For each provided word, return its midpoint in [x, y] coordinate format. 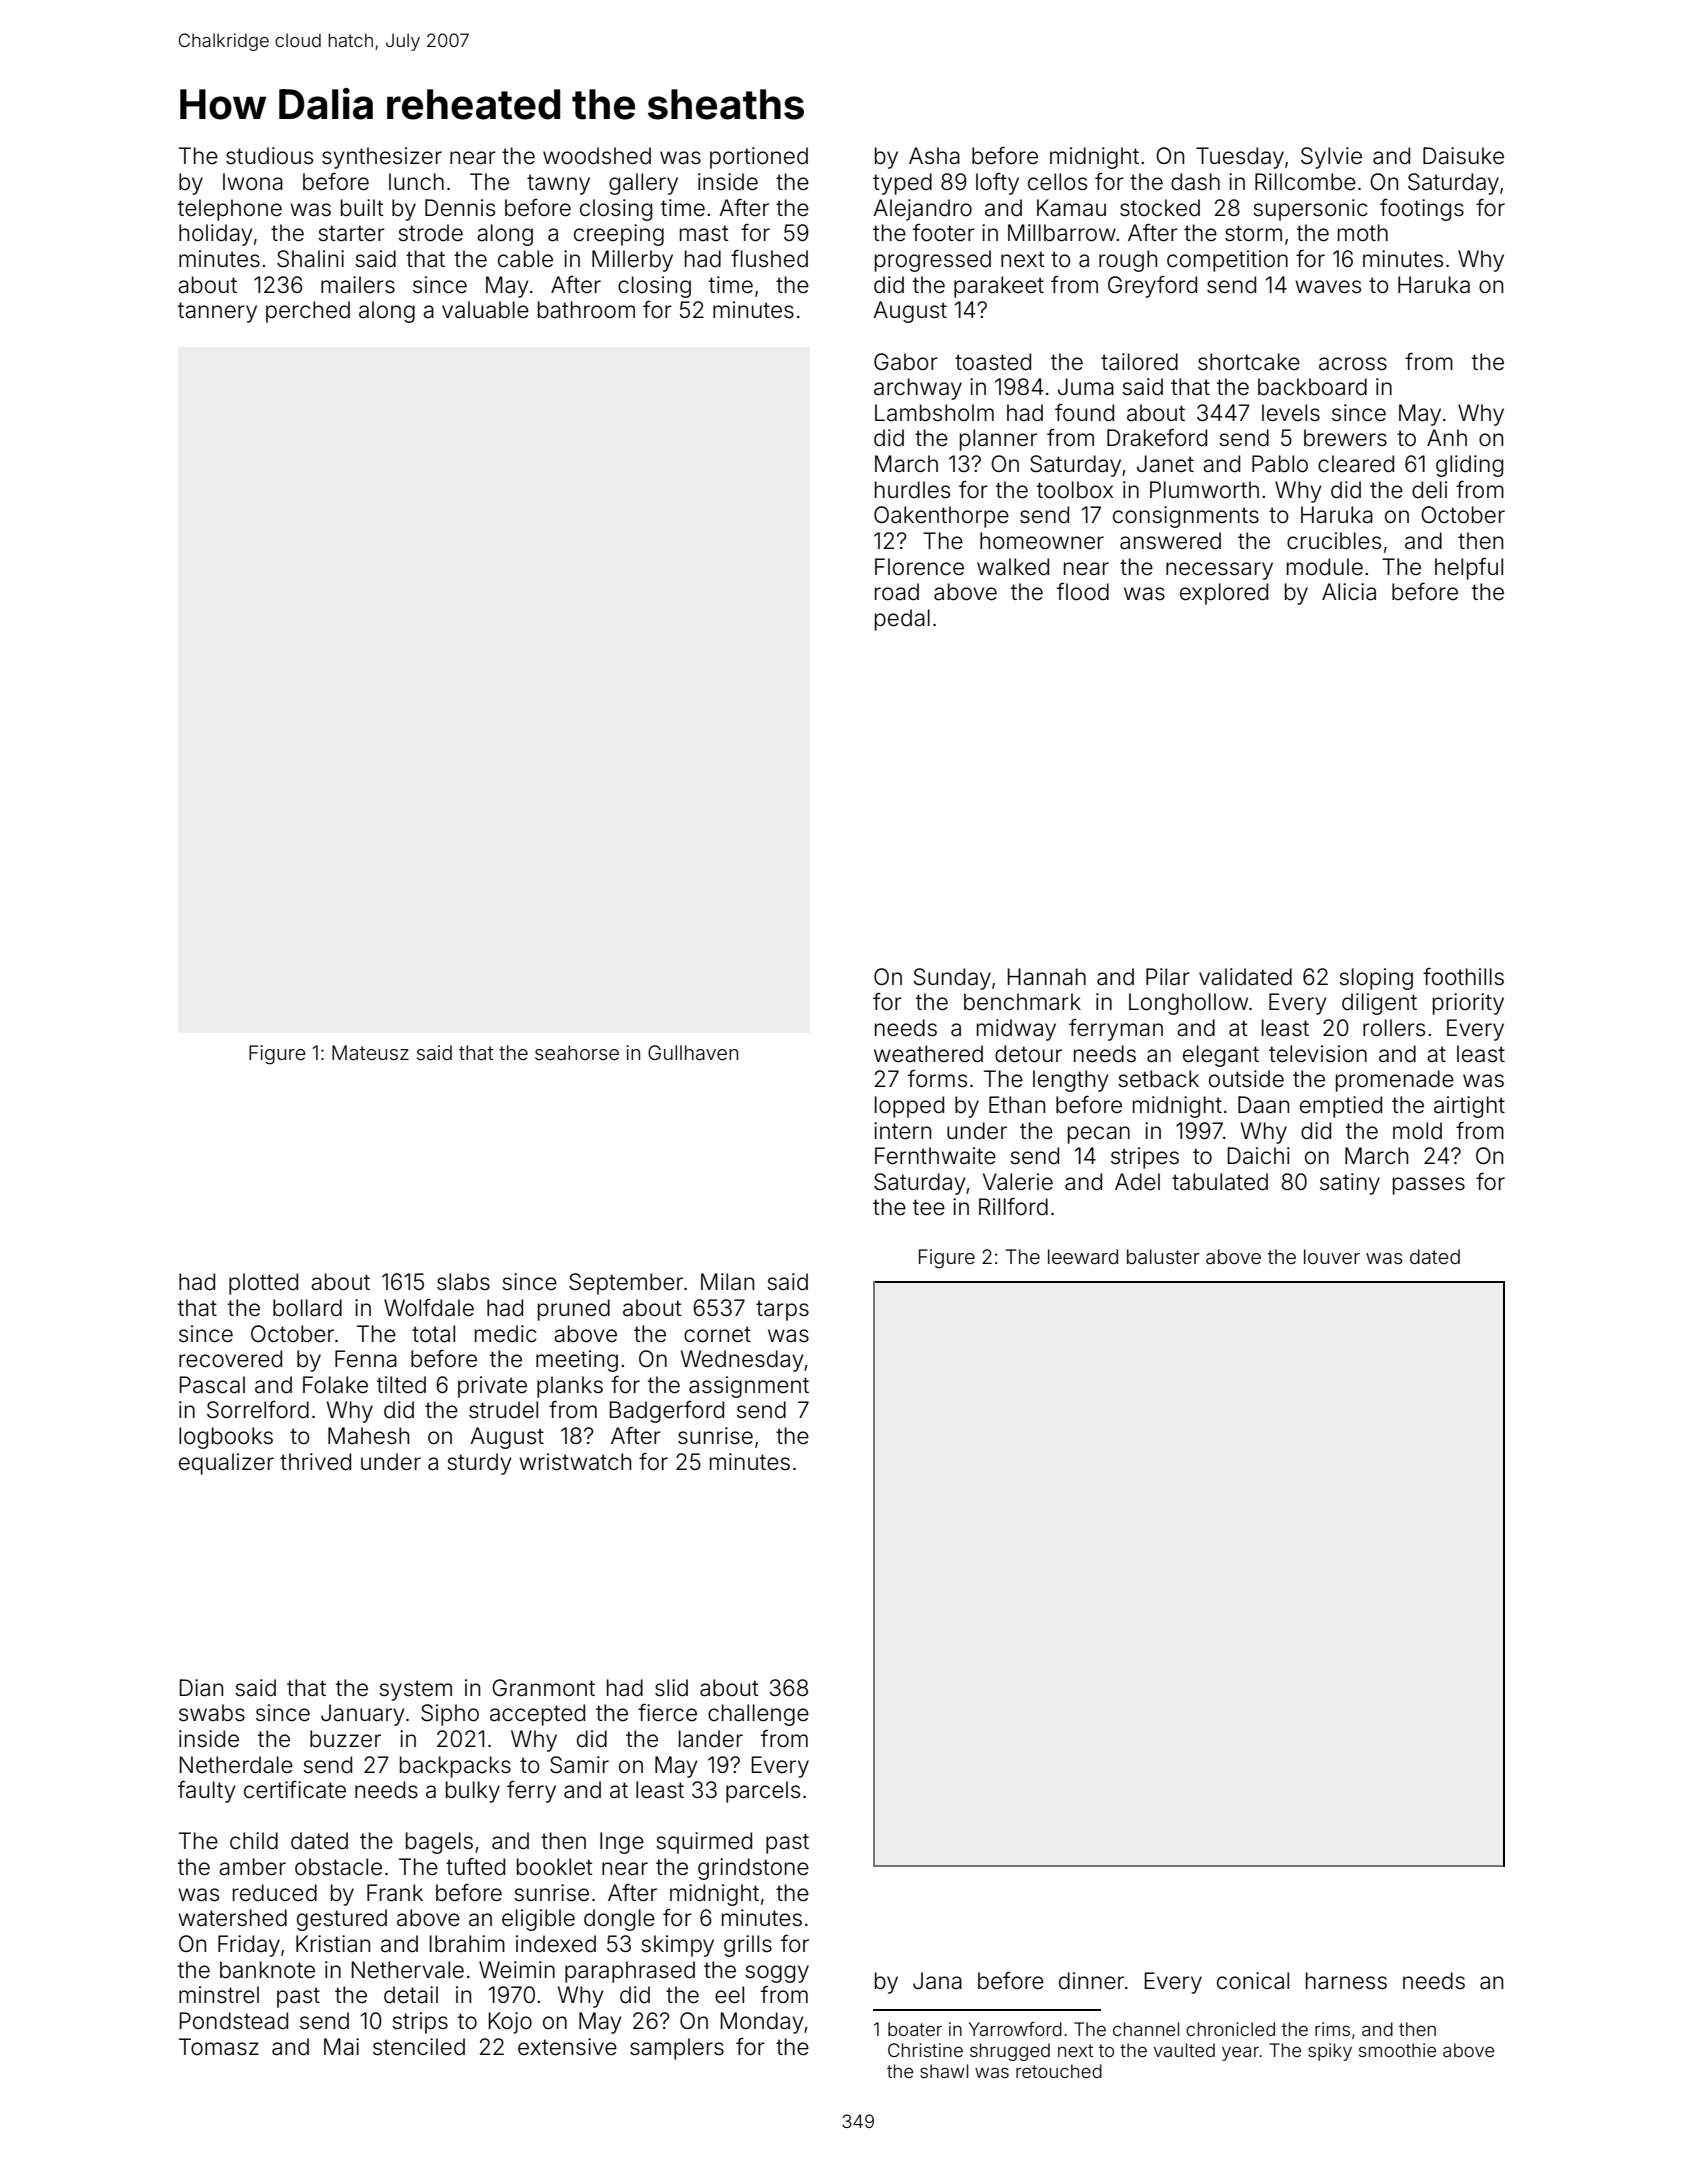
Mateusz [370, 1052]
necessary [1219, 571]
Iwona [253, 182]
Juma [1086, 387]
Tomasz [219, 2047]
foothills [1463, 976]
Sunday [952, 979]
